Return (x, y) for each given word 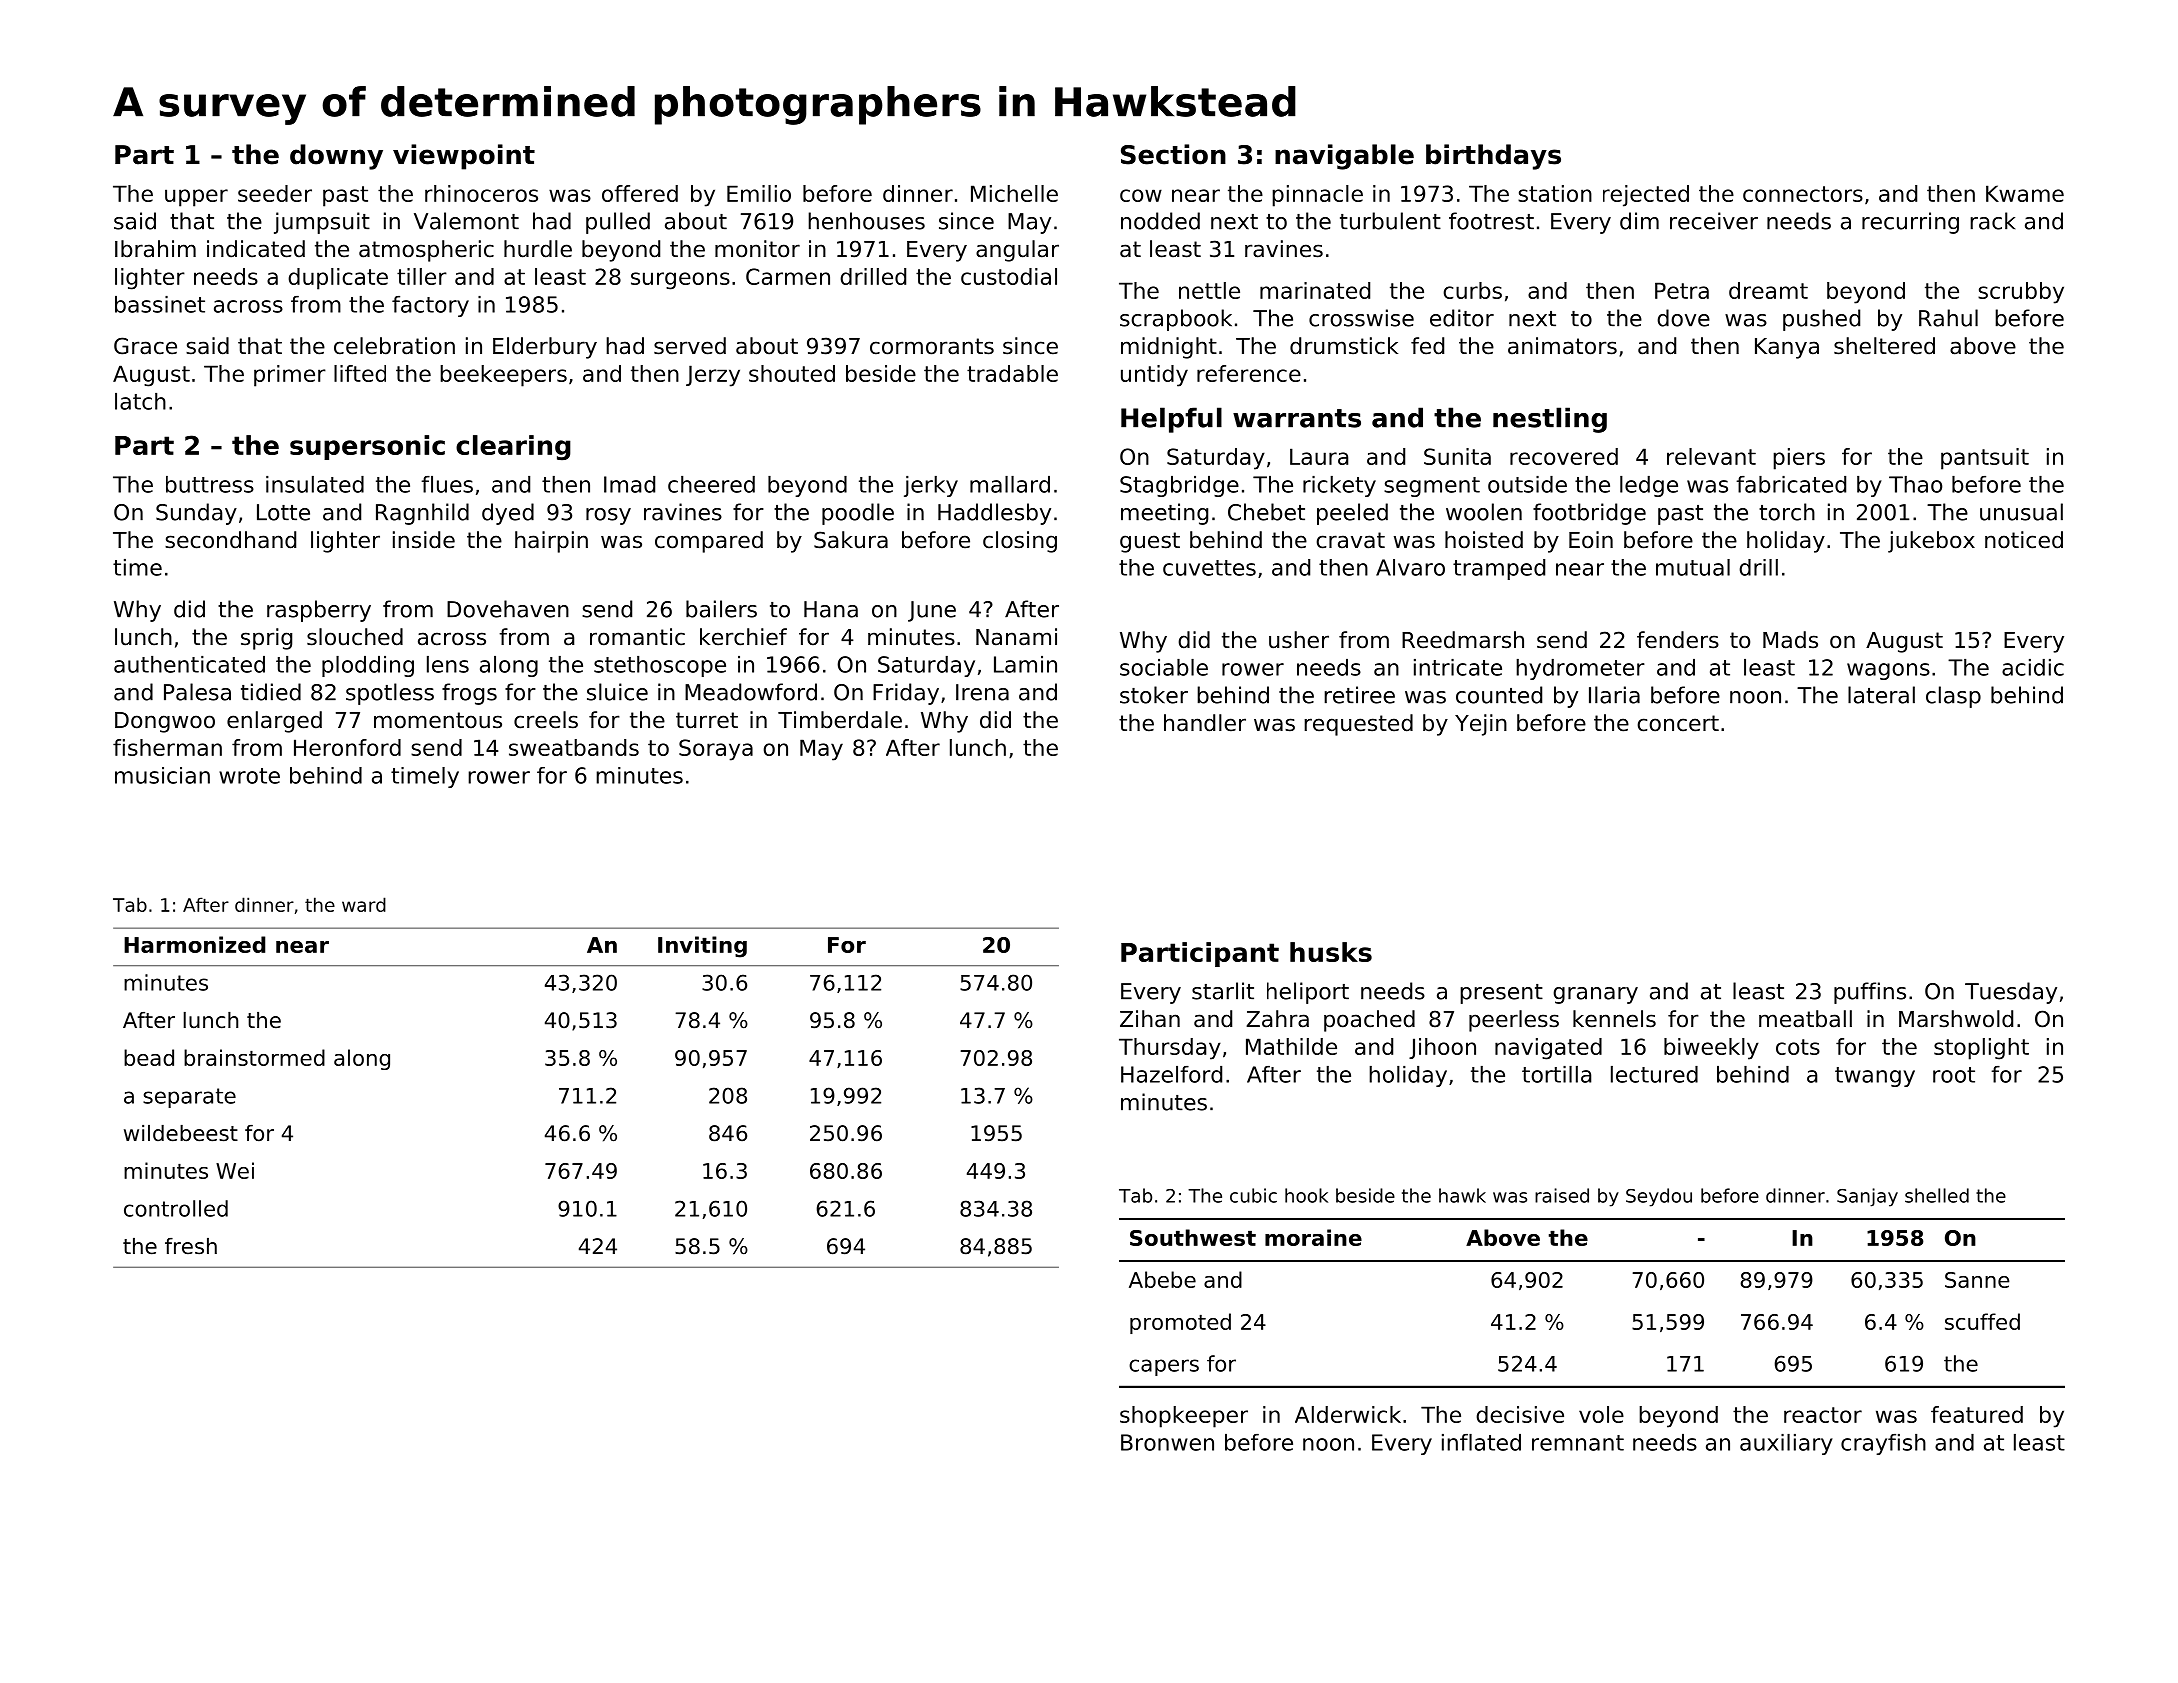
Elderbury (545, 348)
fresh (191, 1246)
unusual (2021, 512)
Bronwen (1167, 1442)
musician (162, 775)
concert (1678, 723)
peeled (1352, 514)
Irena (982, 692)
